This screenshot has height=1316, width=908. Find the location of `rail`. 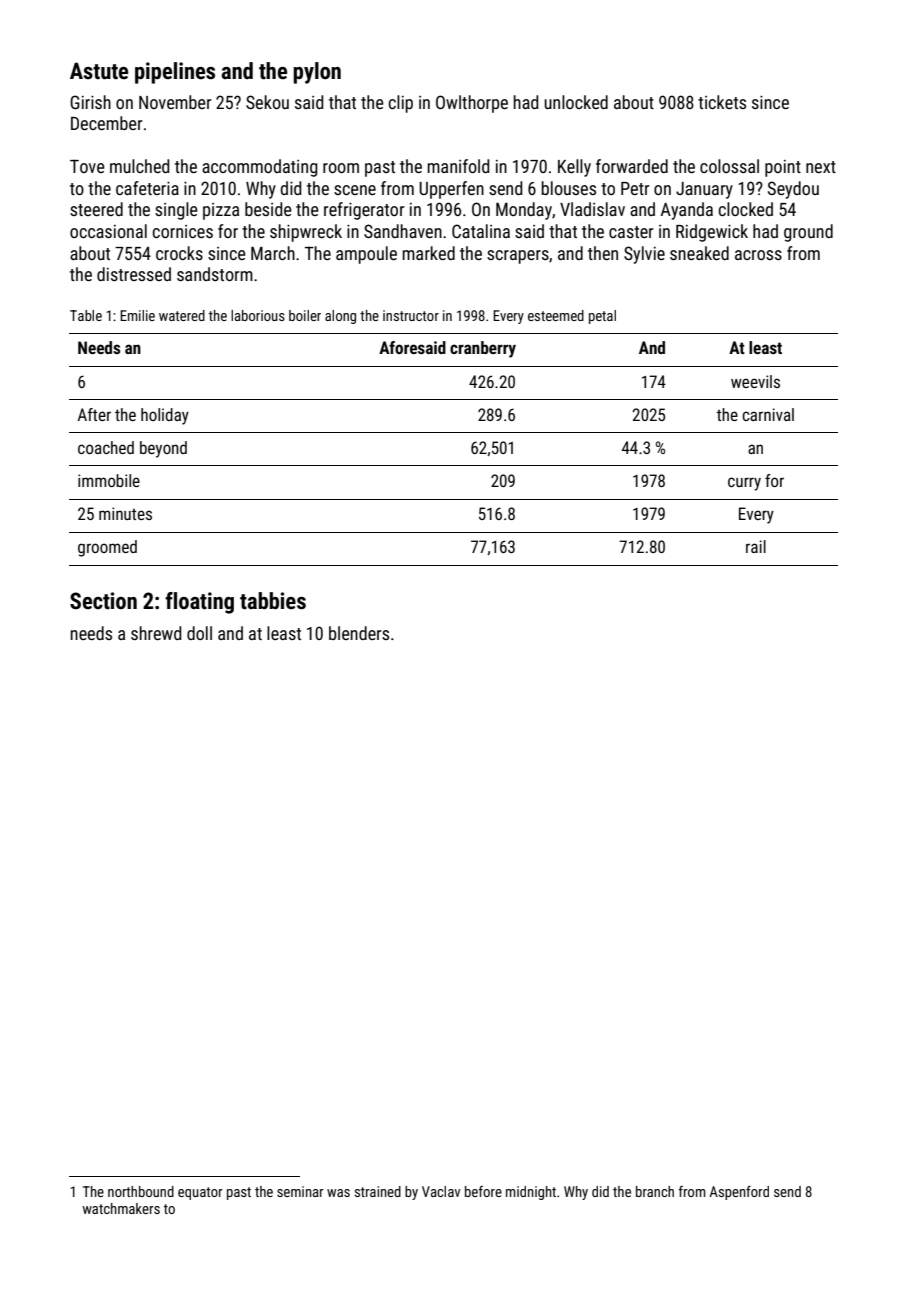

rail is located at coordinates (756, 546).
